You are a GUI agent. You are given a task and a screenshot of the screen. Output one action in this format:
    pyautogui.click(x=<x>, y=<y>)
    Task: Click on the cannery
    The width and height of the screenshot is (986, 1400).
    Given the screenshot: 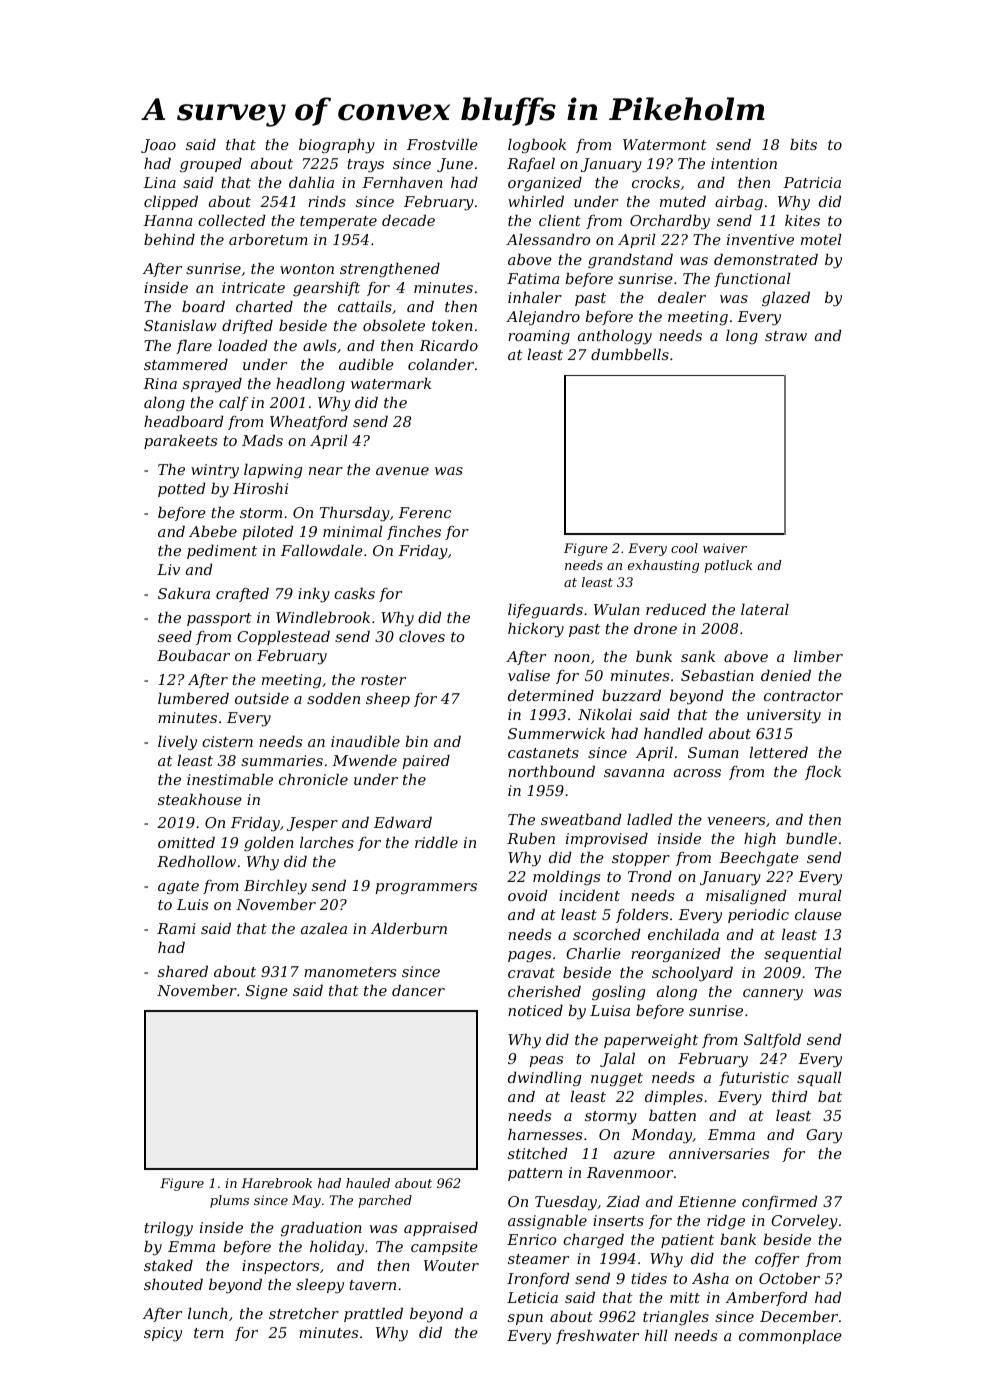 What is the action you would take?
    pyautogui.click(x=773, y=995)
